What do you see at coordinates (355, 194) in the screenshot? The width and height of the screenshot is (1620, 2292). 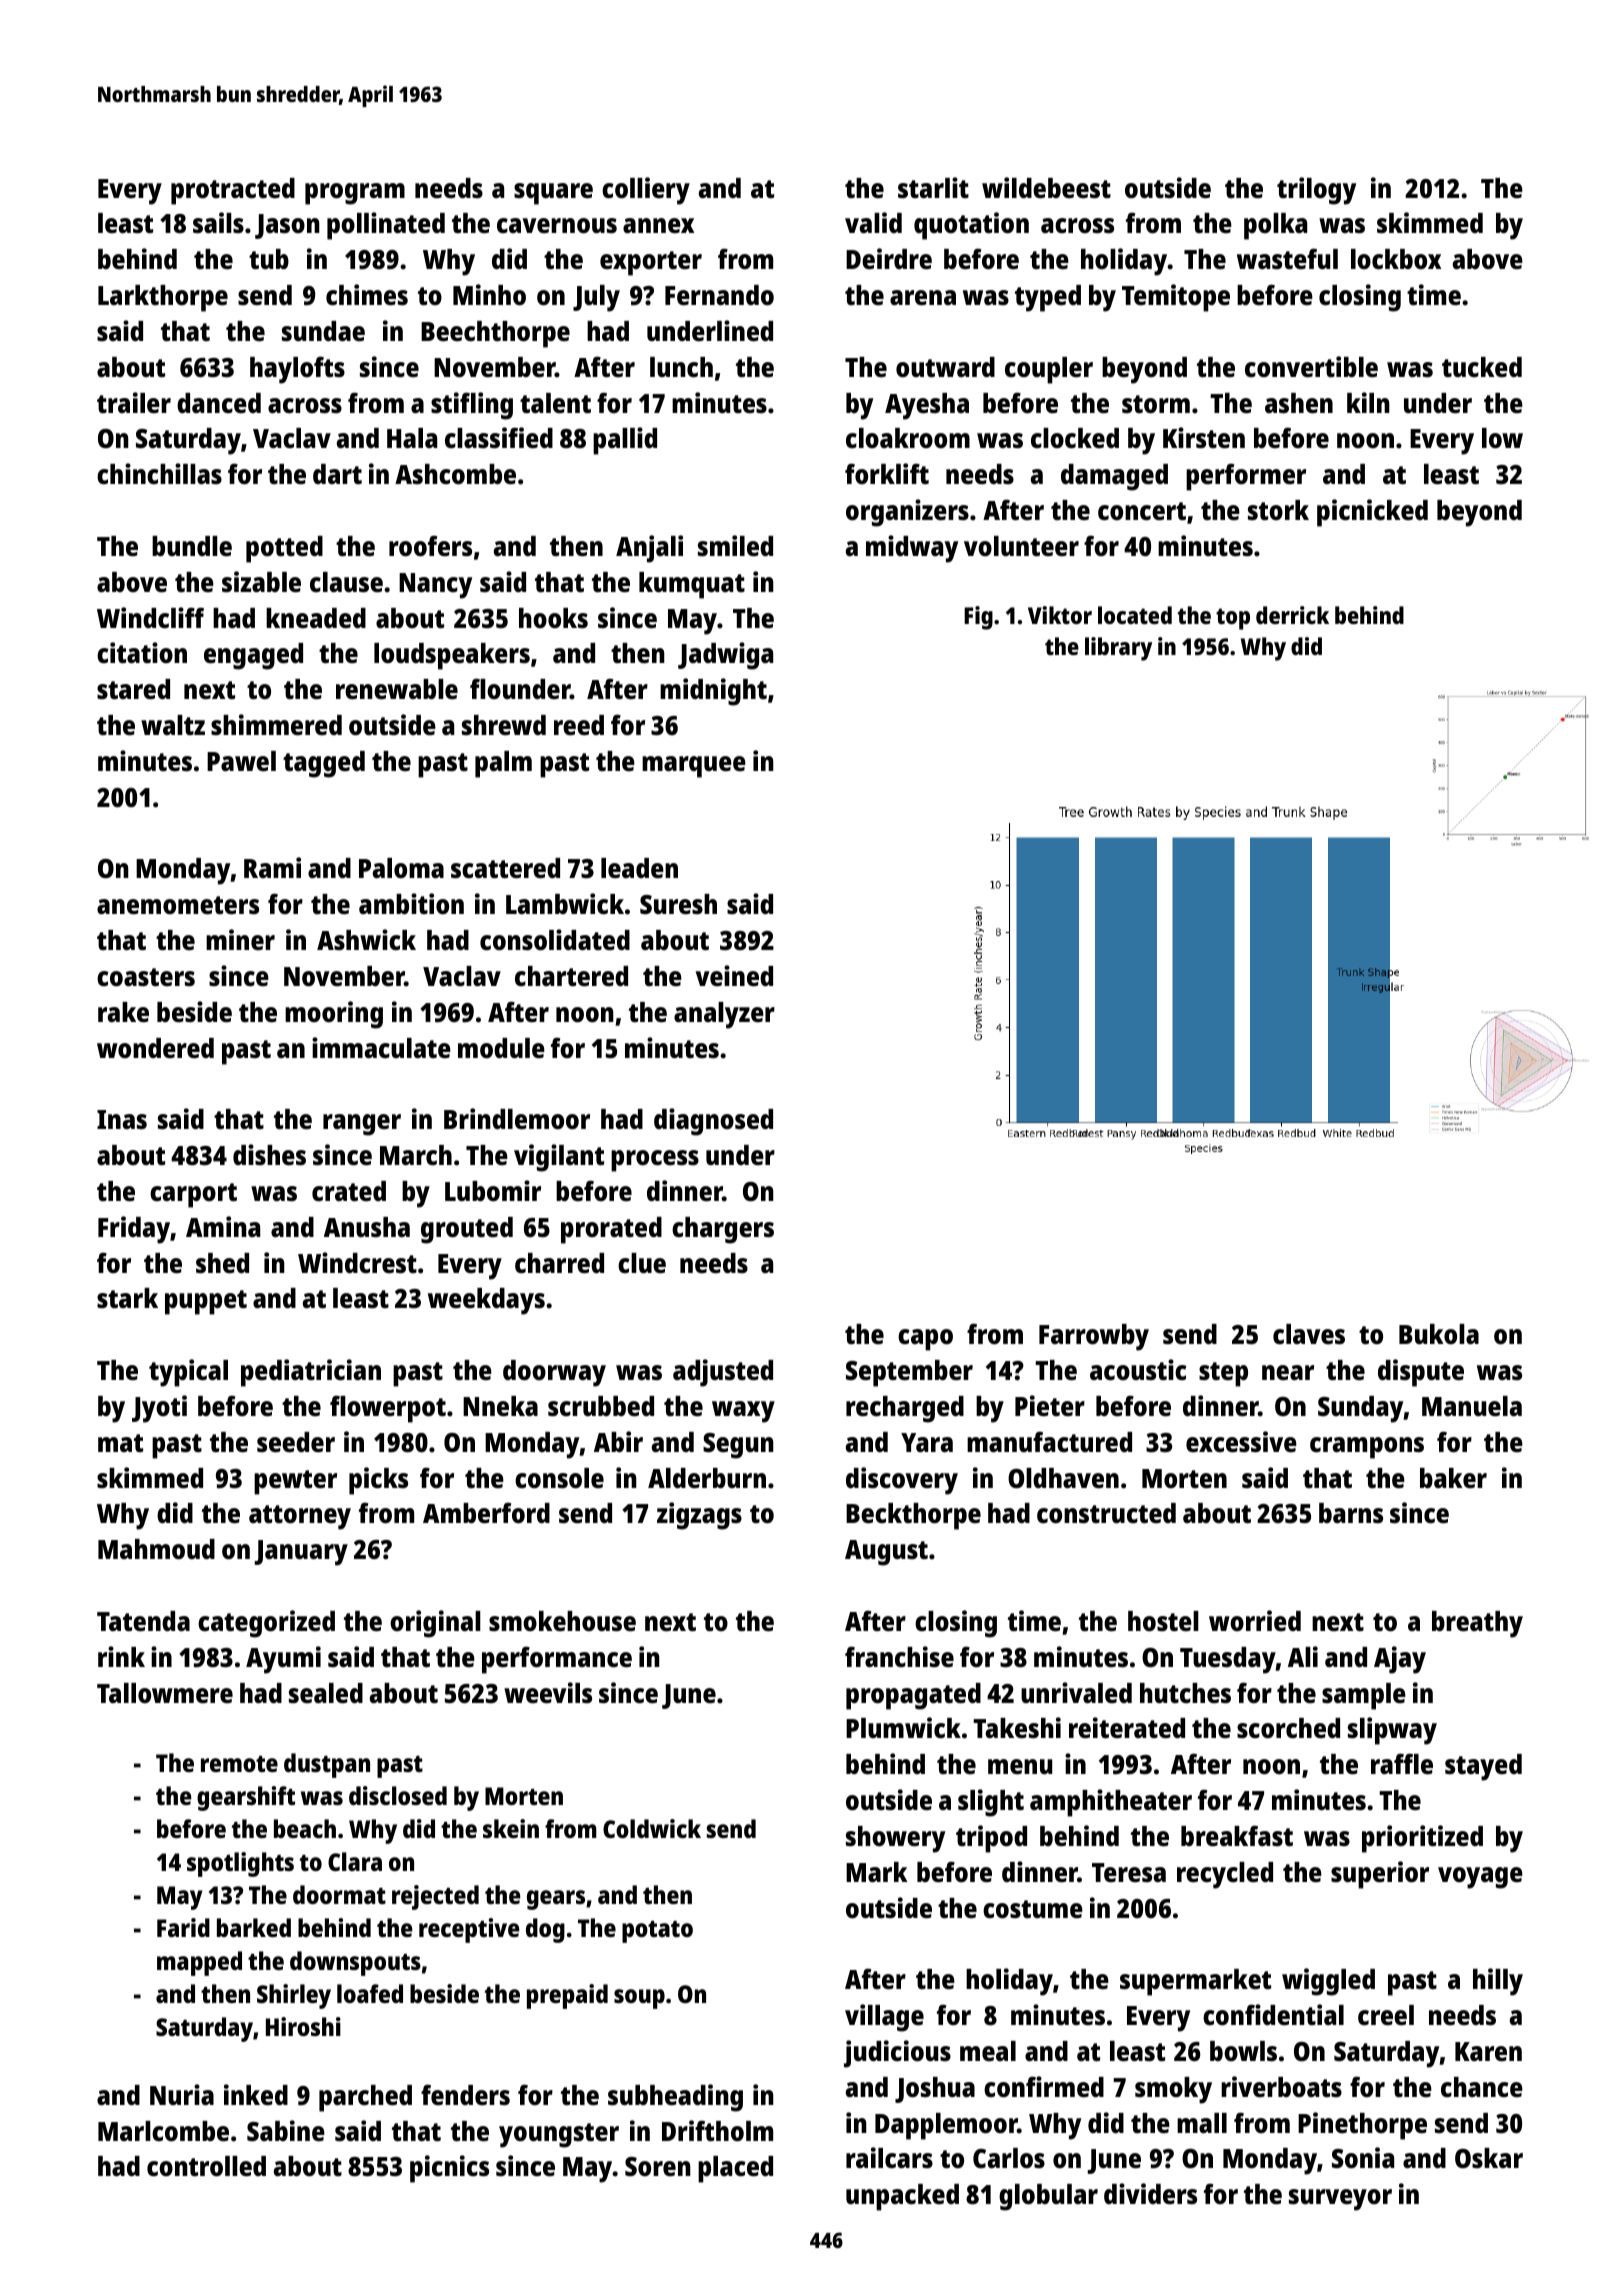 I see `program` at bounding box center [355, 194].
